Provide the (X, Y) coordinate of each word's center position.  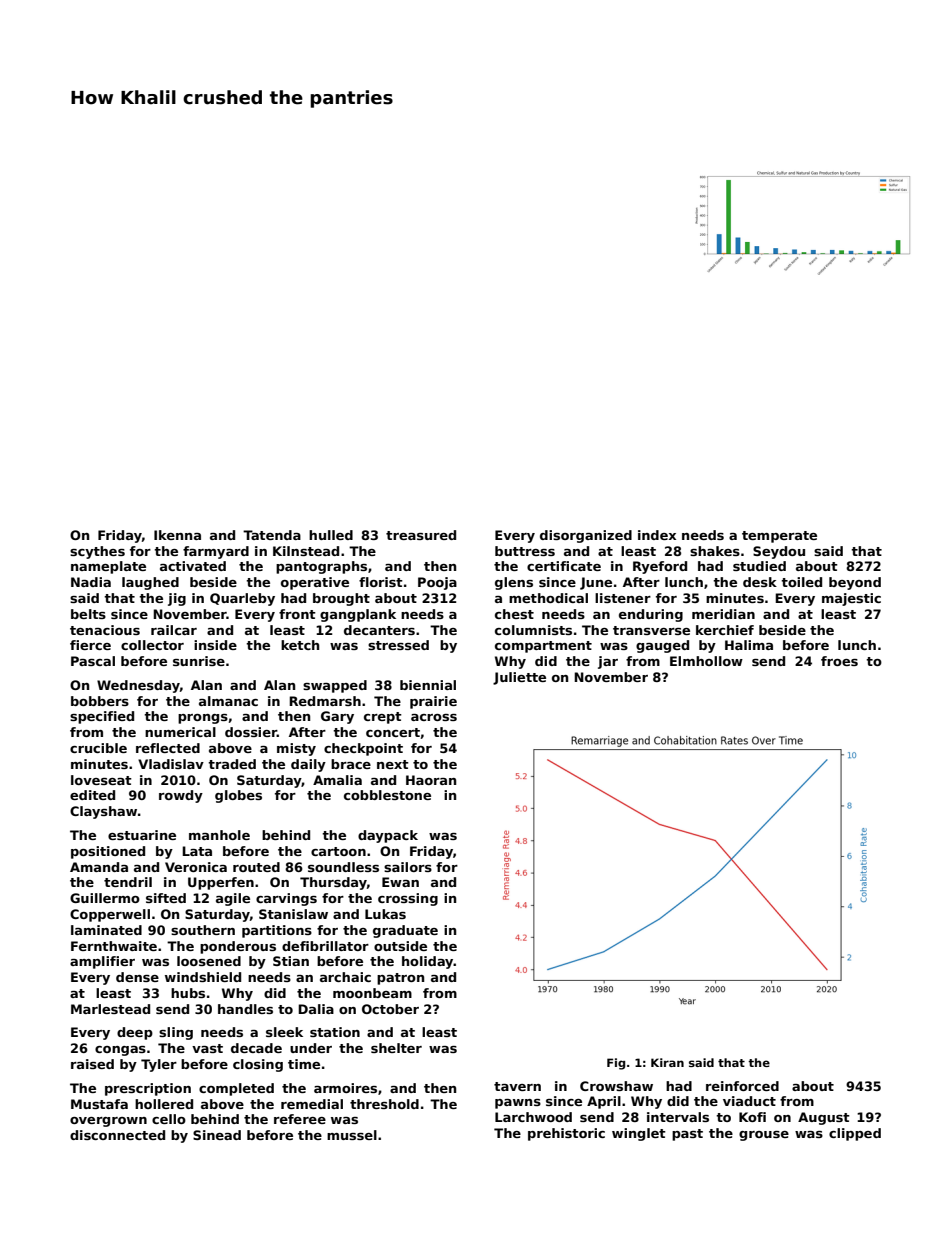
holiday (428, 962)
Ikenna (177, 535)
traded (232, 764)
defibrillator (325, 946)
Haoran (431, 780)
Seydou (779, 552)
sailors (408, 867)
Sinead (217, 1135)
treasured (421, 535)
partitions (277, 931)
